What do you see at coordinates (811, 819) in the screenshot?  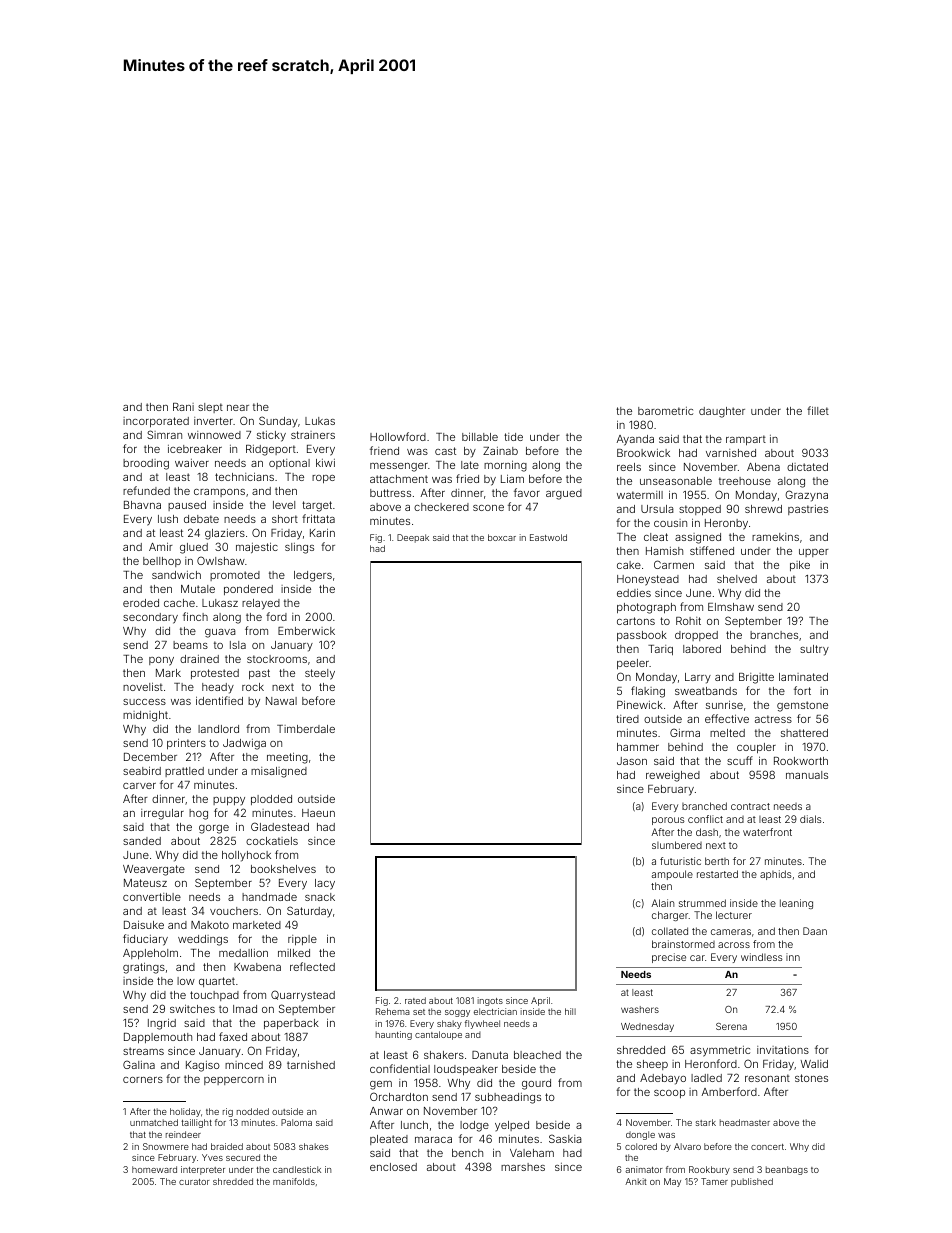 I see `dials` at bounding box center [811, 819].
